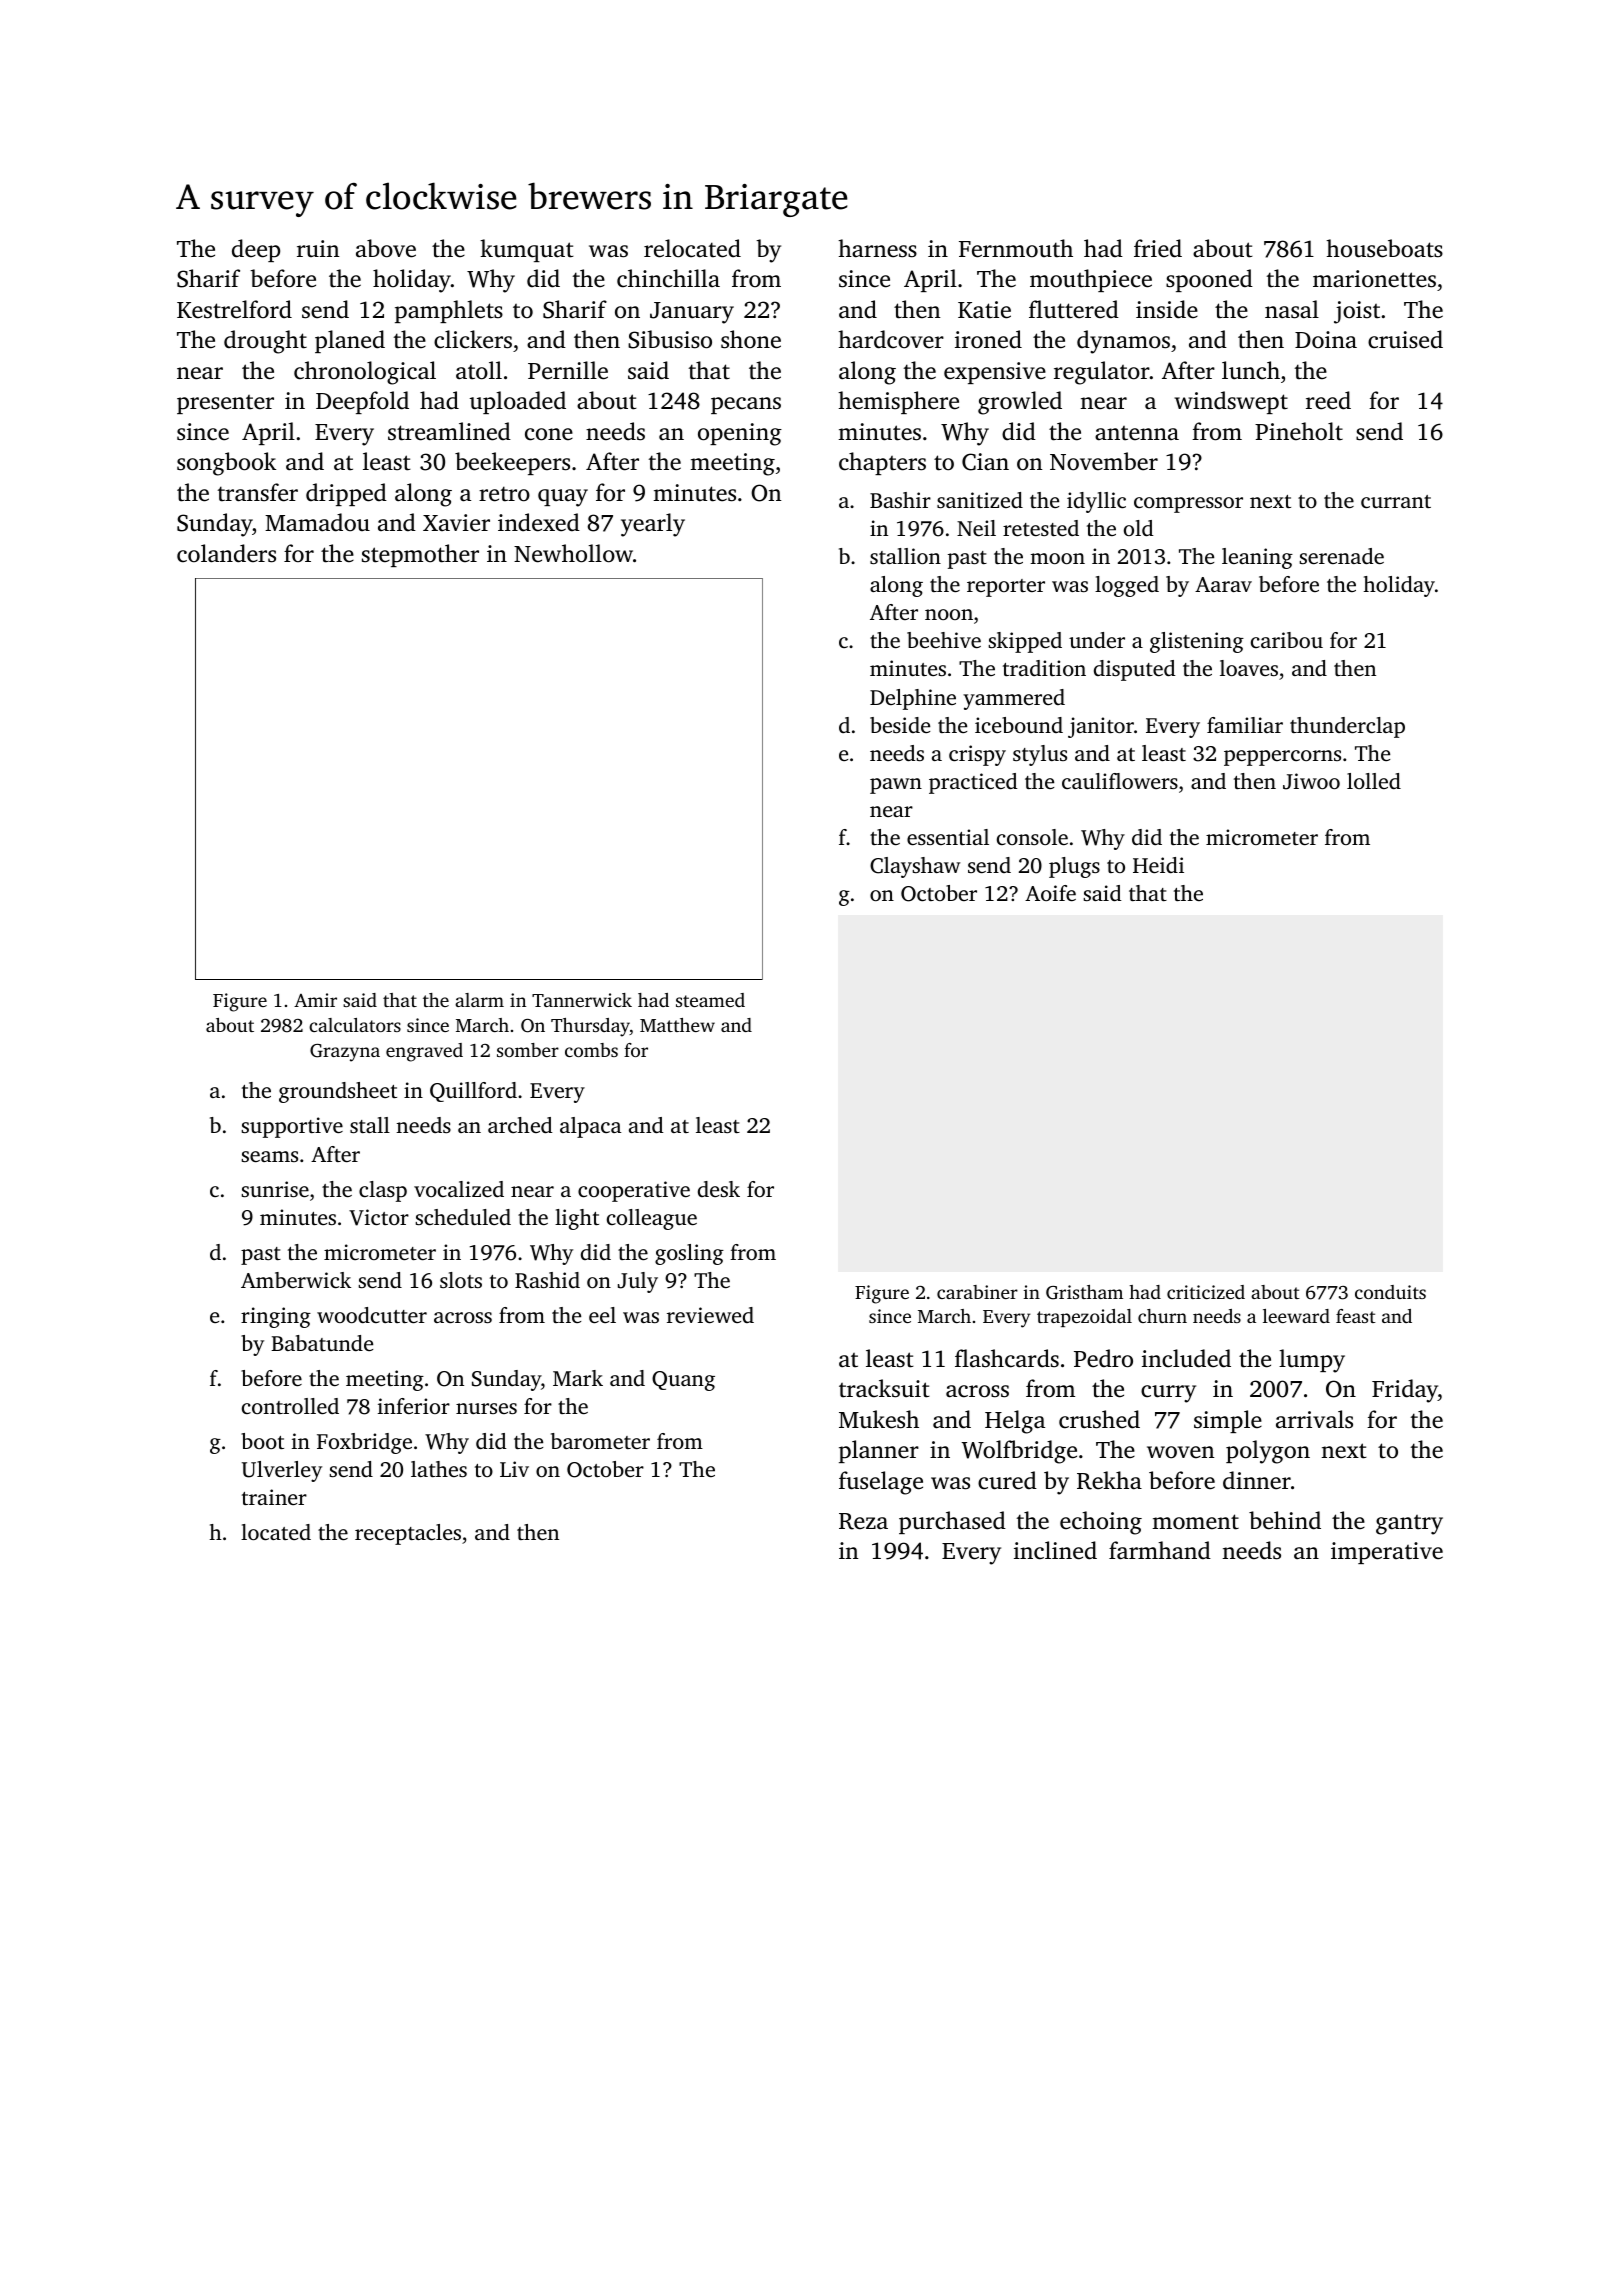 The height and width of the page is (2292, 1620). Describe the element at coordinates (1223, 584) in the page. I see `Aarav` at that location.
